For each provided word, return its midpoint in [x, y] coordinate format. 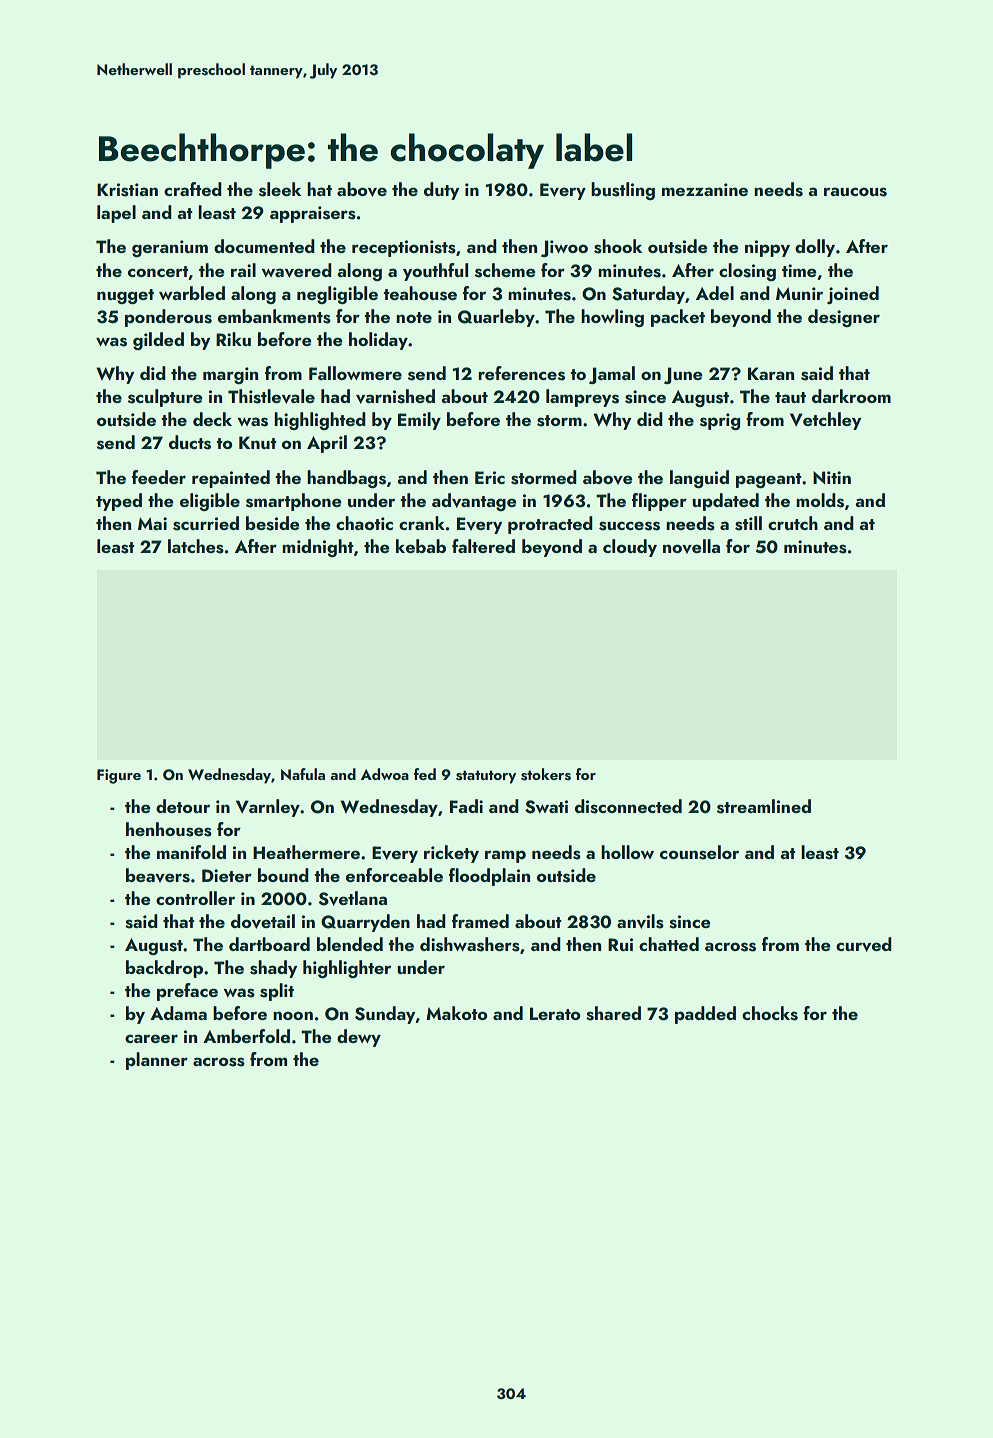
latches [196, 546]
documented [264, 246]
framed [480, 921]
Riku [233, 339]
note [414, 317]
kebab [421, 546]
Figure [119, 776]
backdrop [164, 969]
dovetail [263, 921]
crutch [793, 523]
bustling [623, 191]
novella [691, 546]
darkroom [851, 396]
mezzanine [705, 189]
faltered [483, 546]
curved [864, 944]
